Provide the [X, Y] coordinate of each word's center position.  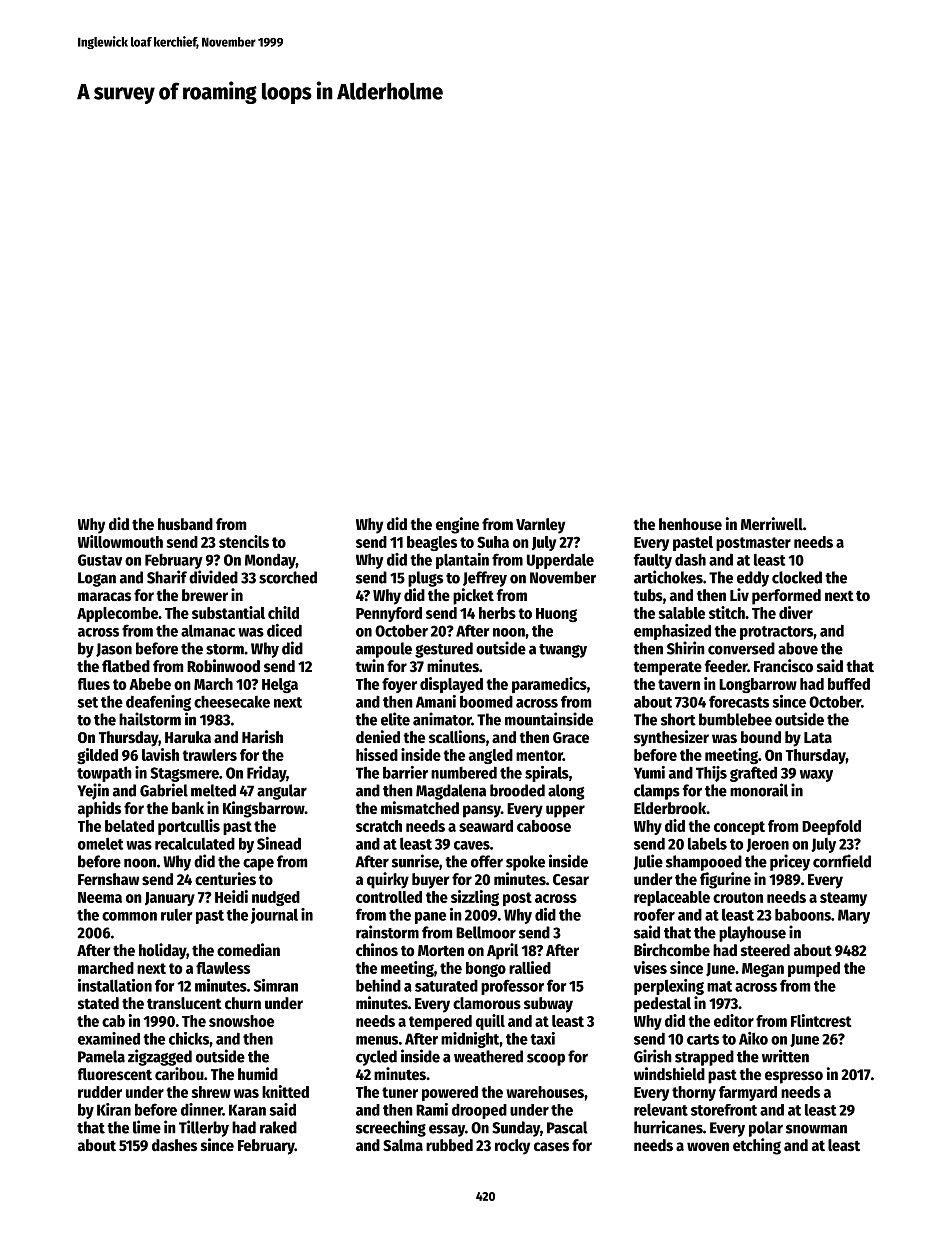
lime [147, 1127]
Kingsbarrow [264, 809]
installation [115, 985]
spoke [525, 863]
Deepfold [831, 827]
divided [213, 577]
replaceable [672, 898]
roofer [654, 914]
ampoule [384, 650]
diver [796, 612]
